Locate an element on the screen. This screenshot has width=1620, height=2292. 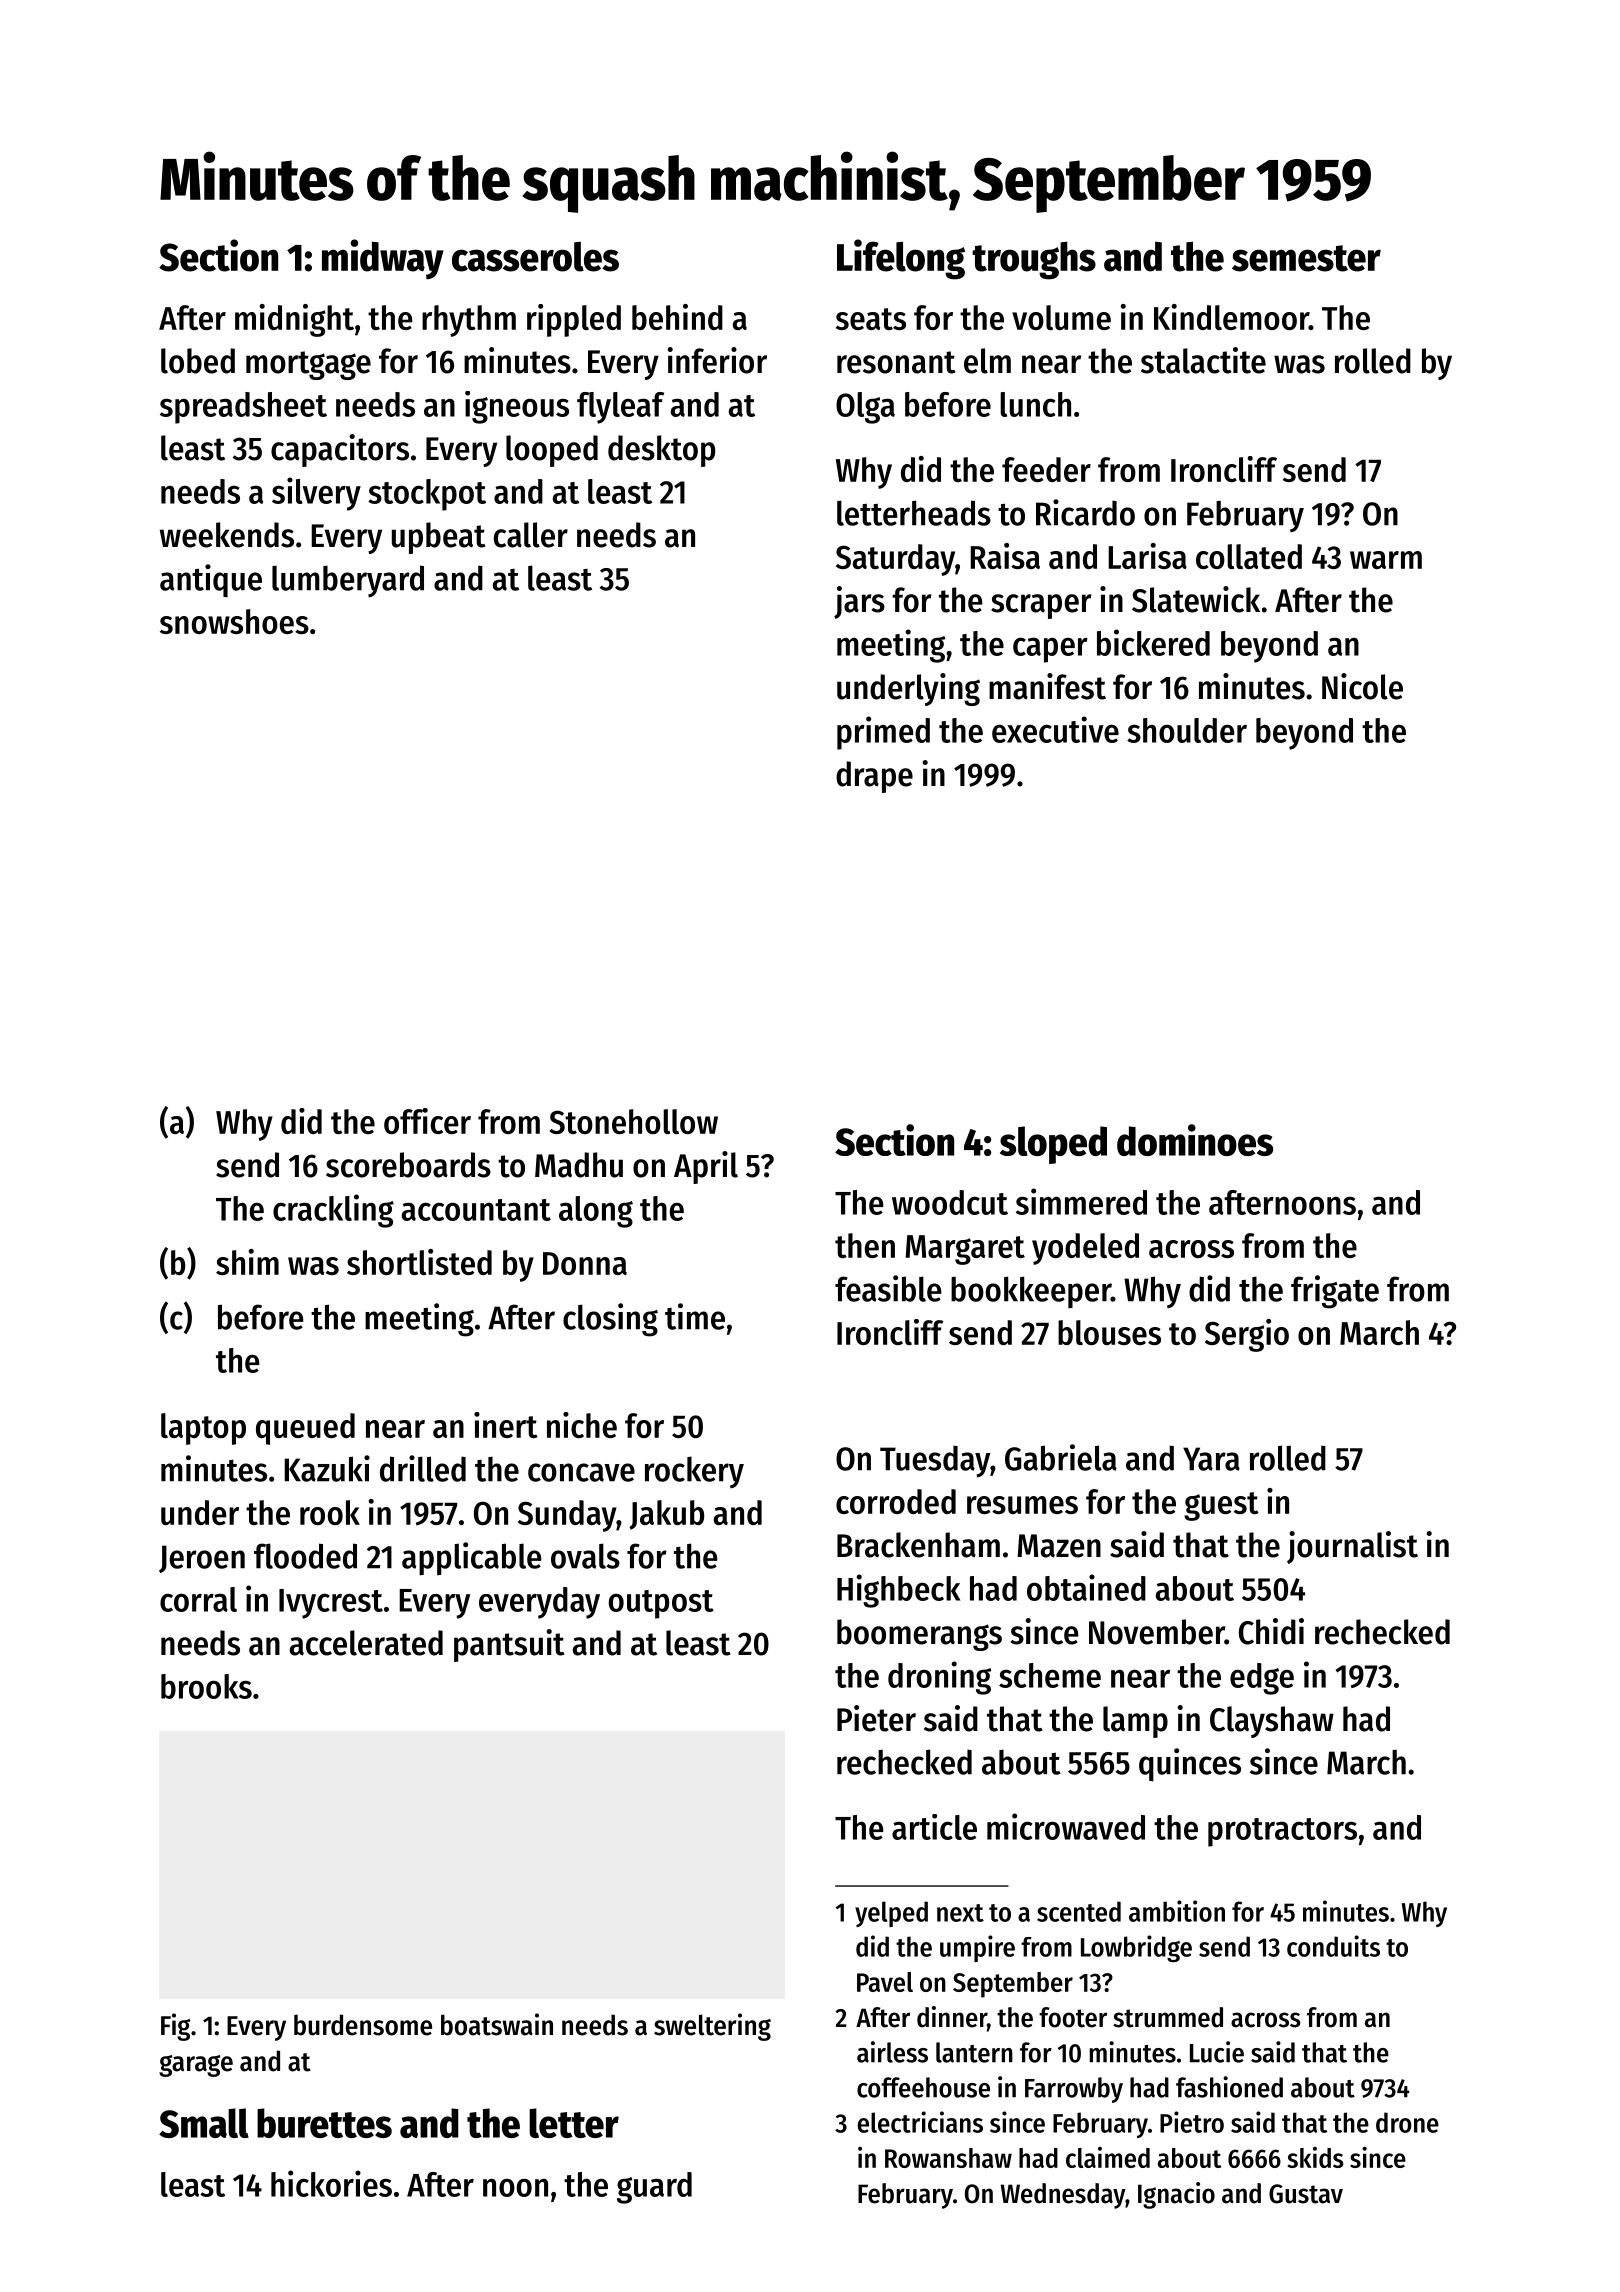
outpost is located at coordinates (661, 1604).
